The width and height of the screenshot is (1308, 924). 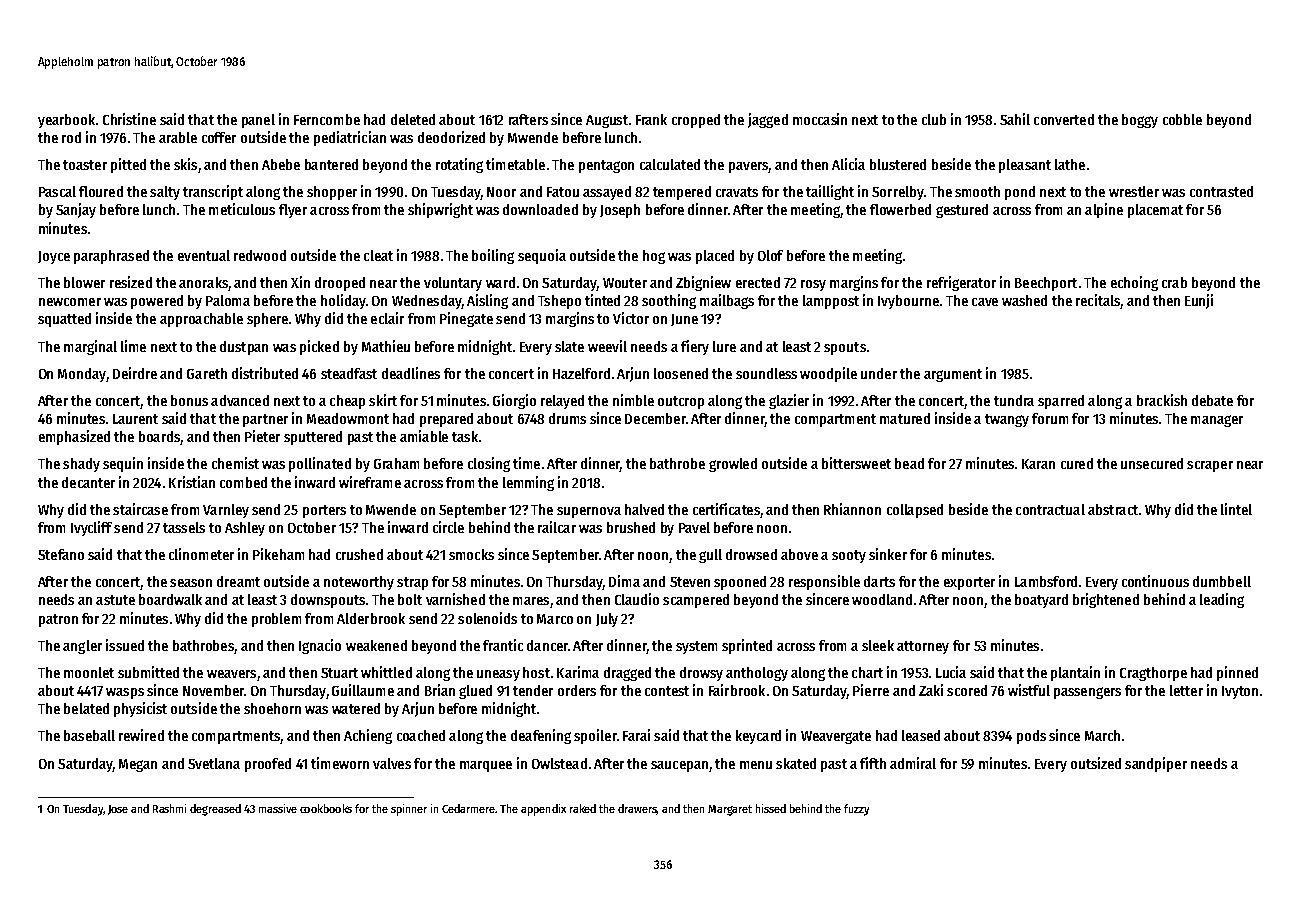 I want to click on collapsed, so click(x=915, y=511).
